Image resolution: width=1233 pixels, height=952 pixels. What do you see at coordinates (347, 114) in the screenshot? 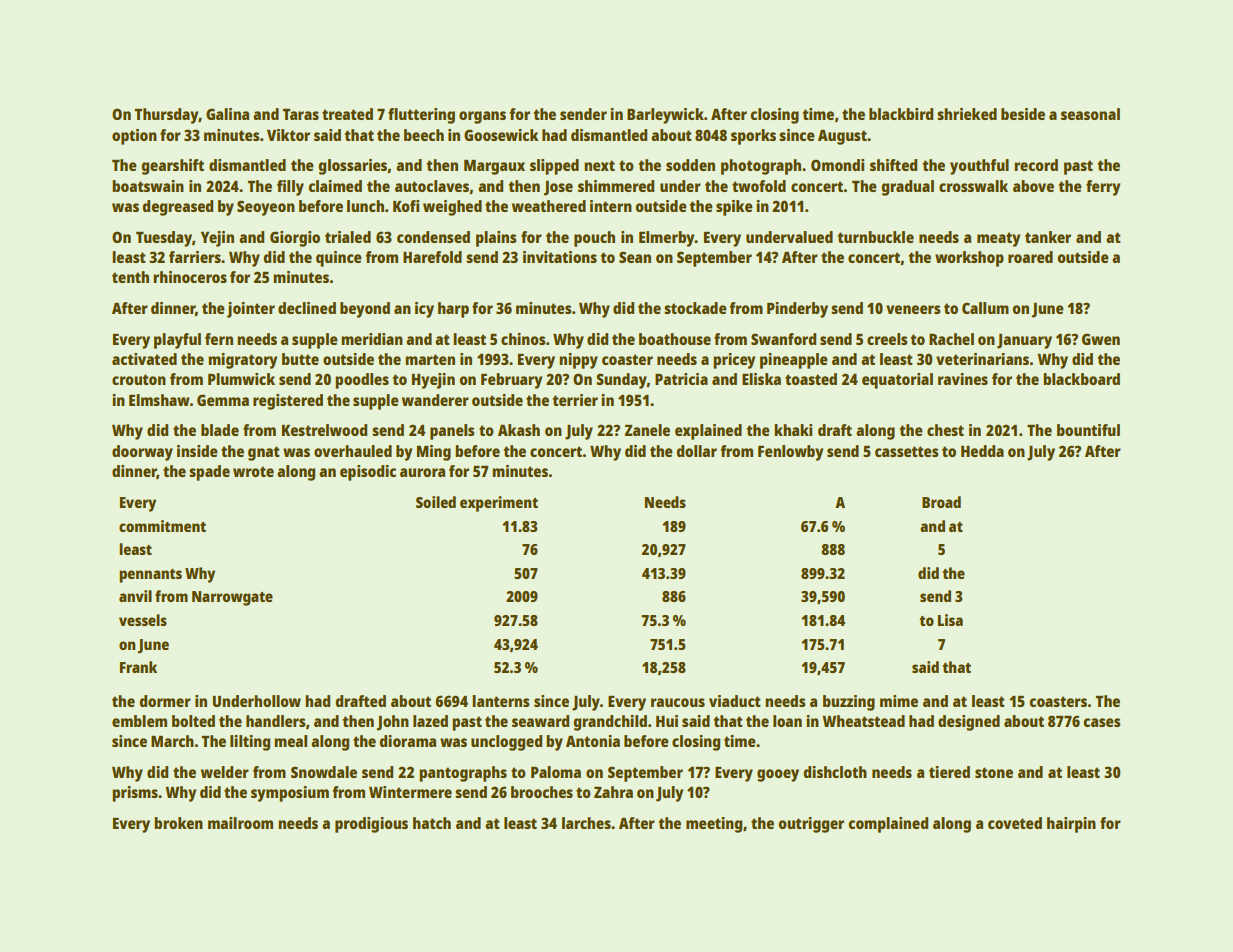
I see `treated` at bounding box center [347, 114].
